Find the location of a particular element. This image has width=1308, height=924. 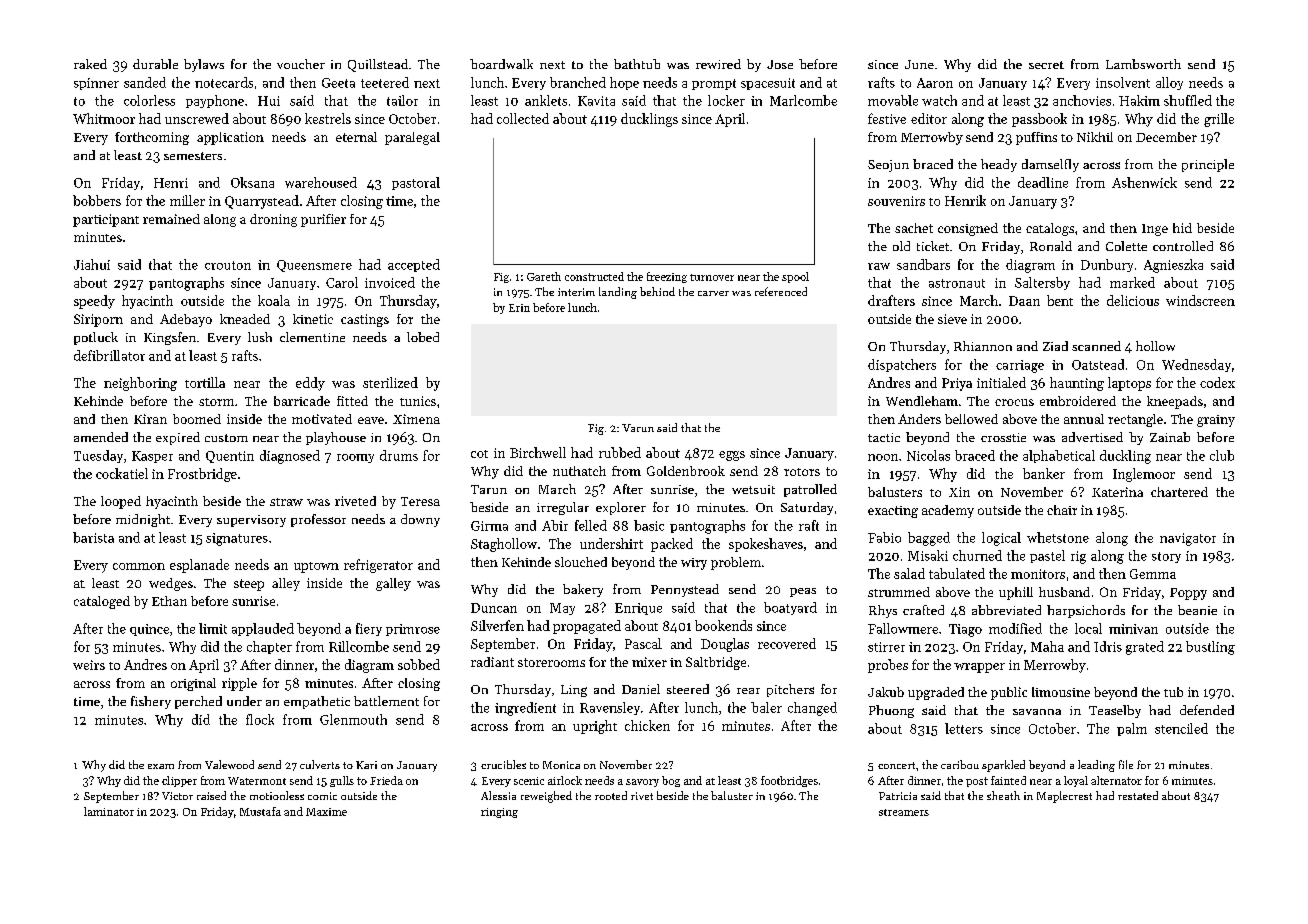

uptown is located at coordinates (316, 567).
